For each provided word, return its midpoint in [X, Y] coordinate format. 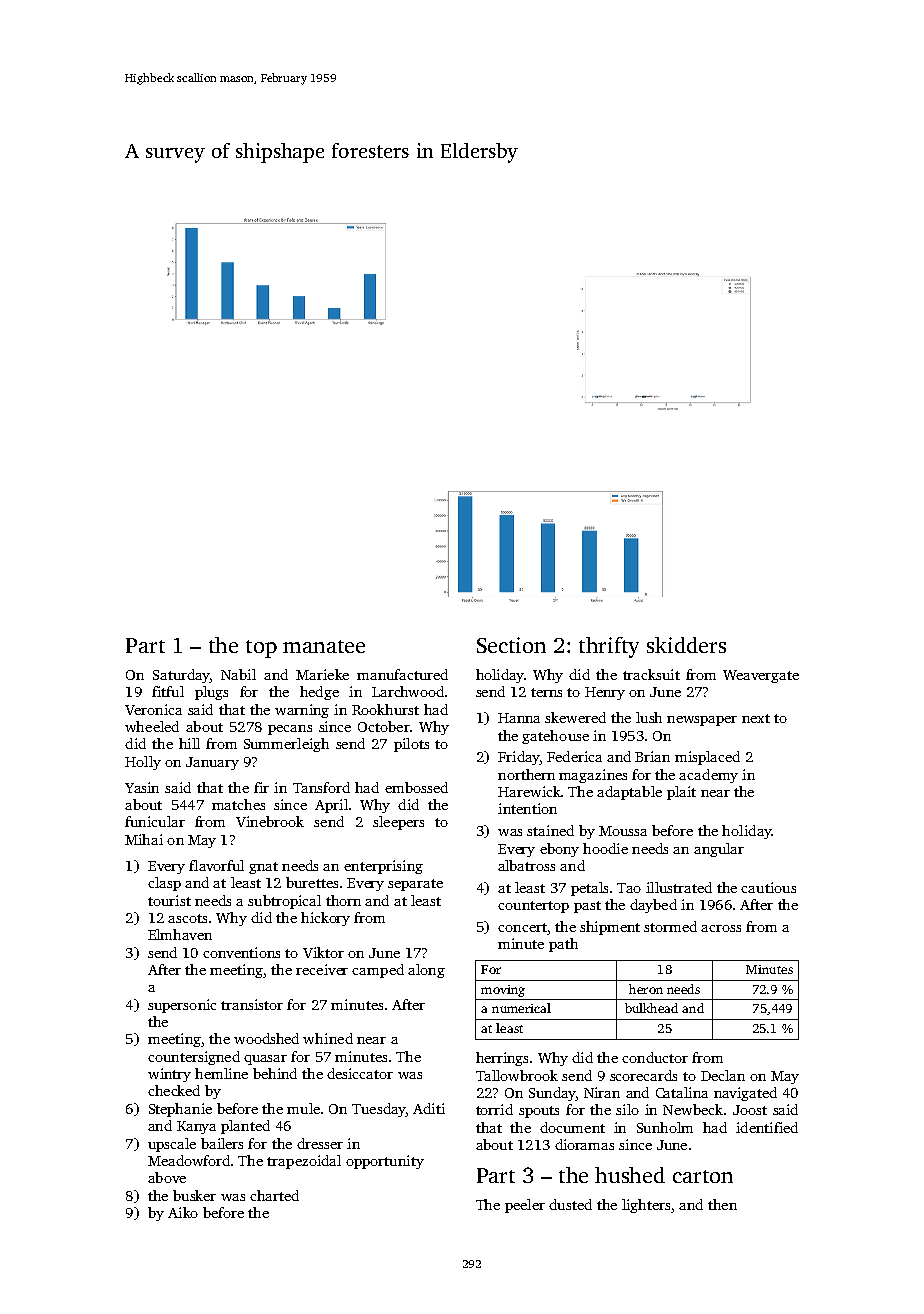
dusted [570, 1204]
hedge [319, 693]
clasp [164, 884]
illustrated [679, 887]
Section [511, 645]
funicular [155, 821]
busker [194, 1195]
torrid [494, 1109]
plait [681, 793]
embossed [416, 787]
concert [522, 927]
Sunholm [665, 1127]
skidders [686, 645]
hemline [221, 1073]
